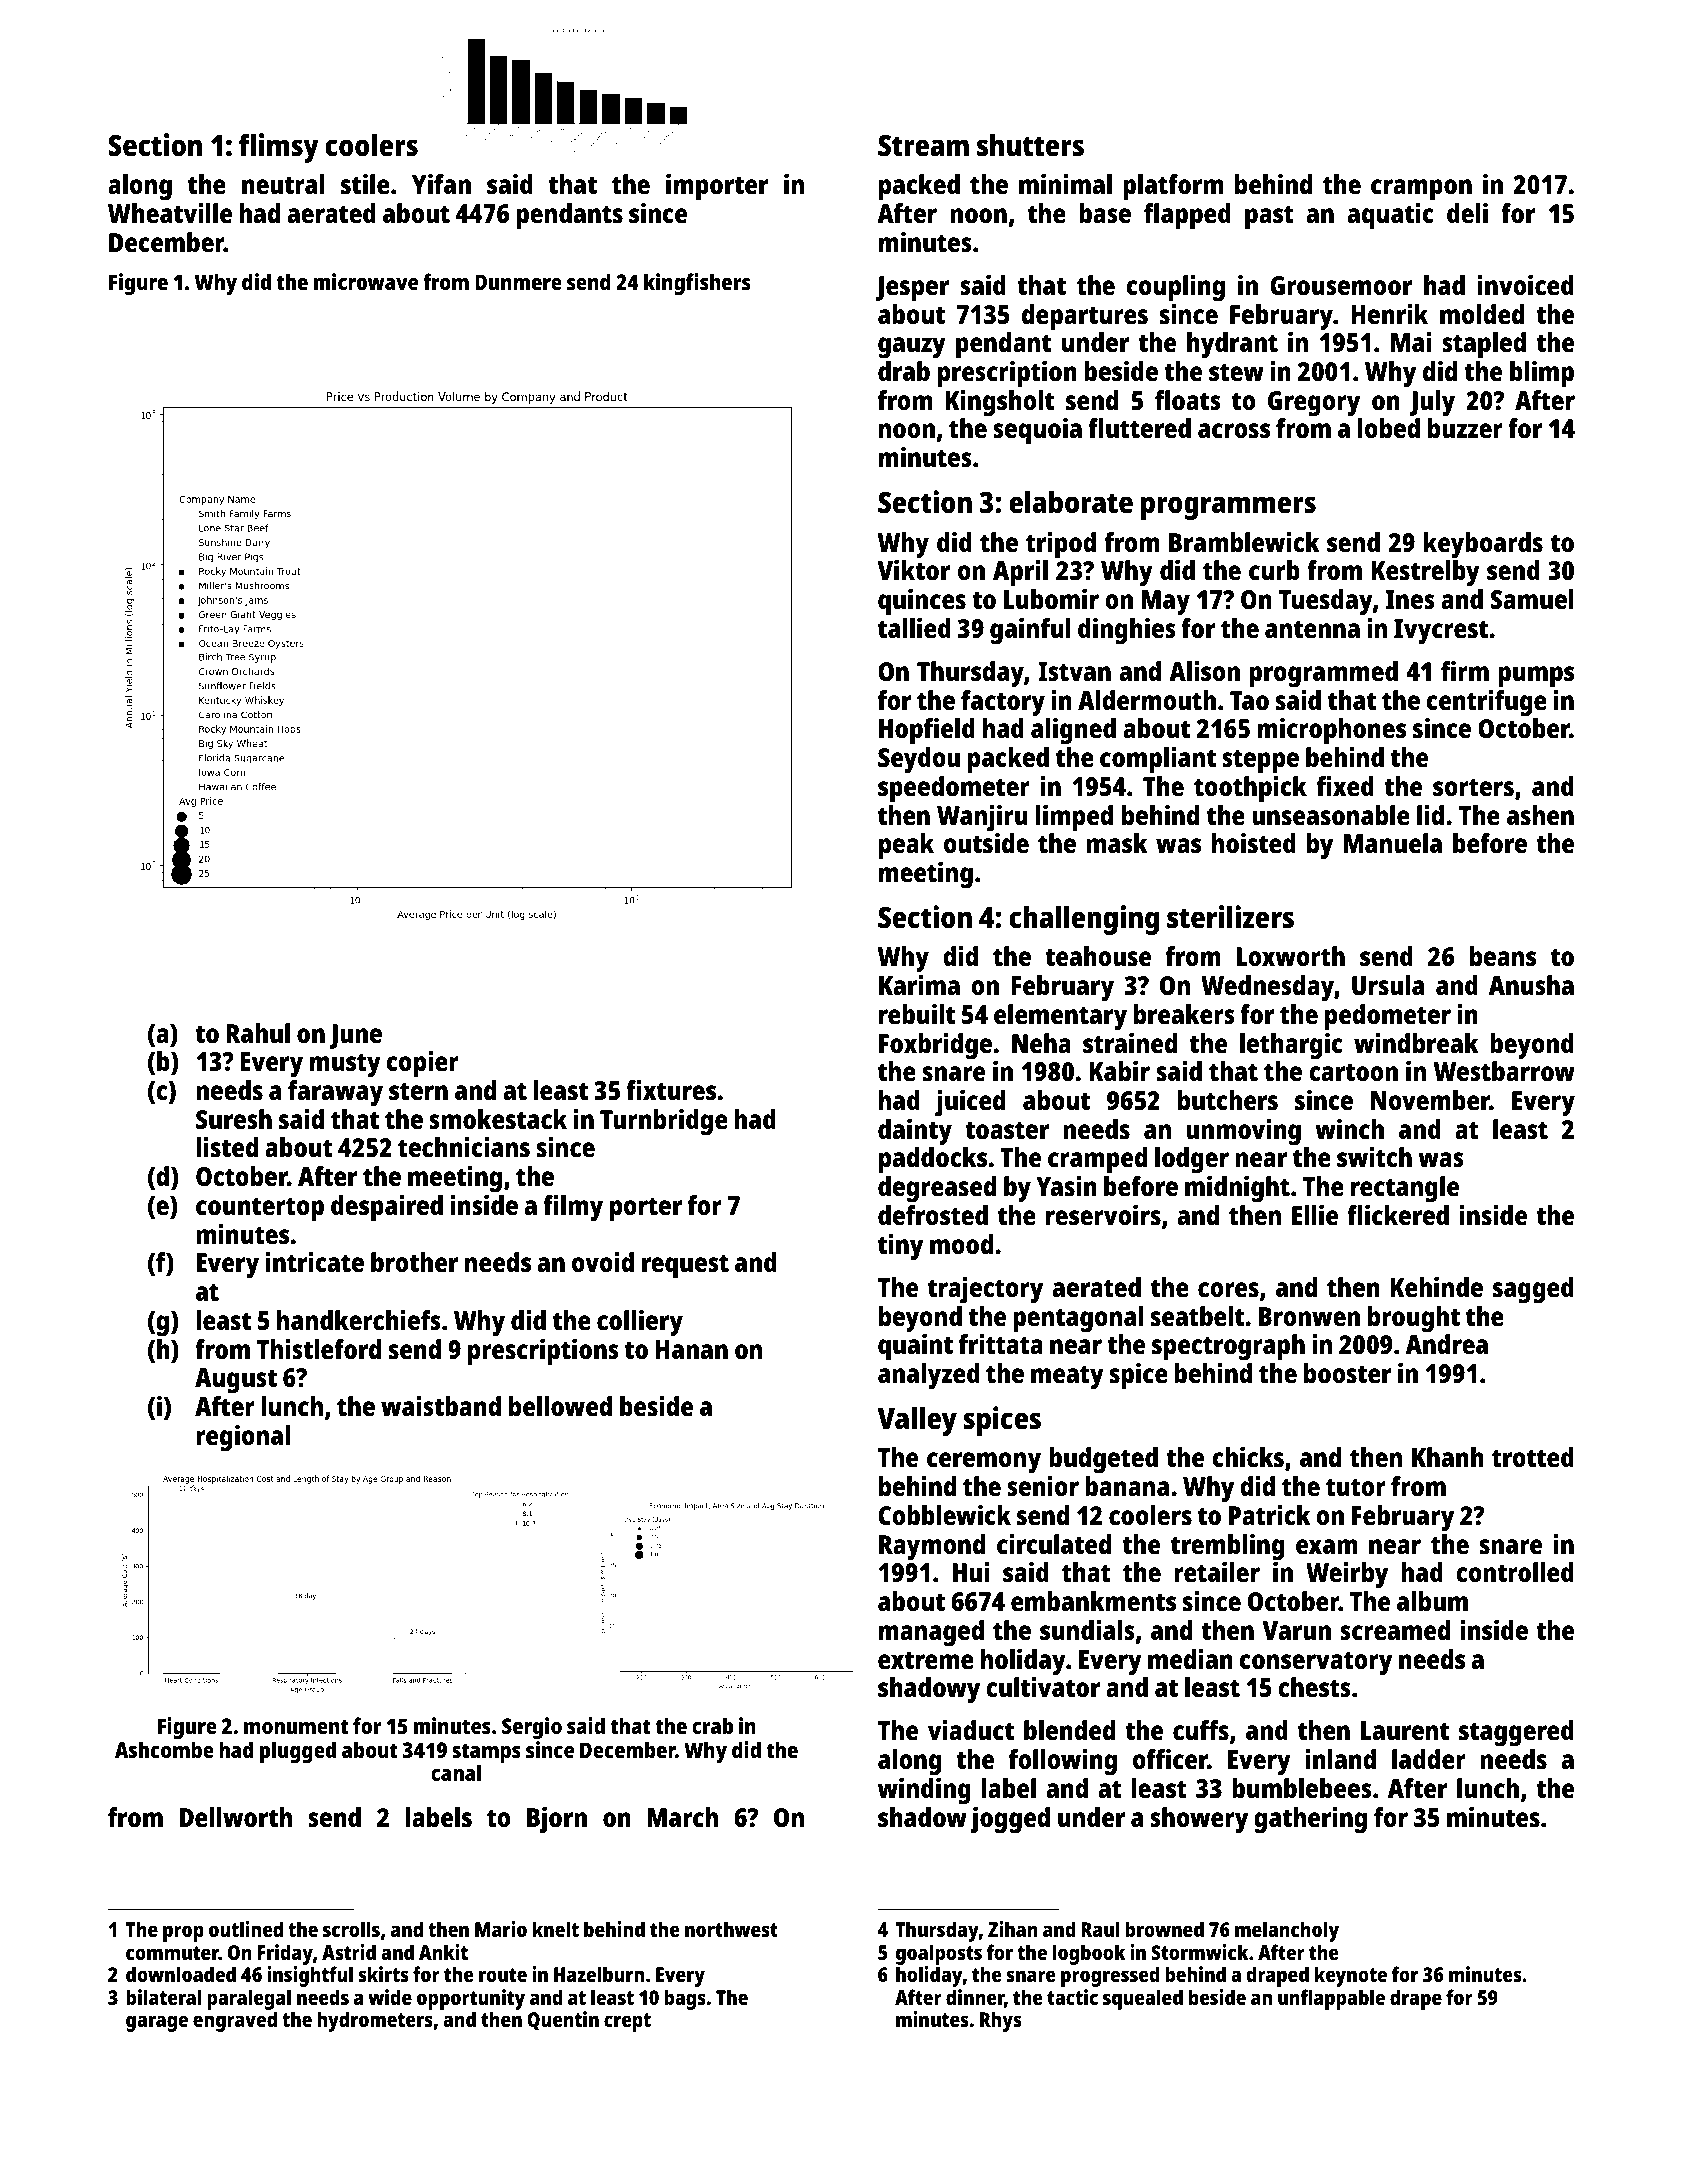  I want to click on microwave, so click(366, 281).
